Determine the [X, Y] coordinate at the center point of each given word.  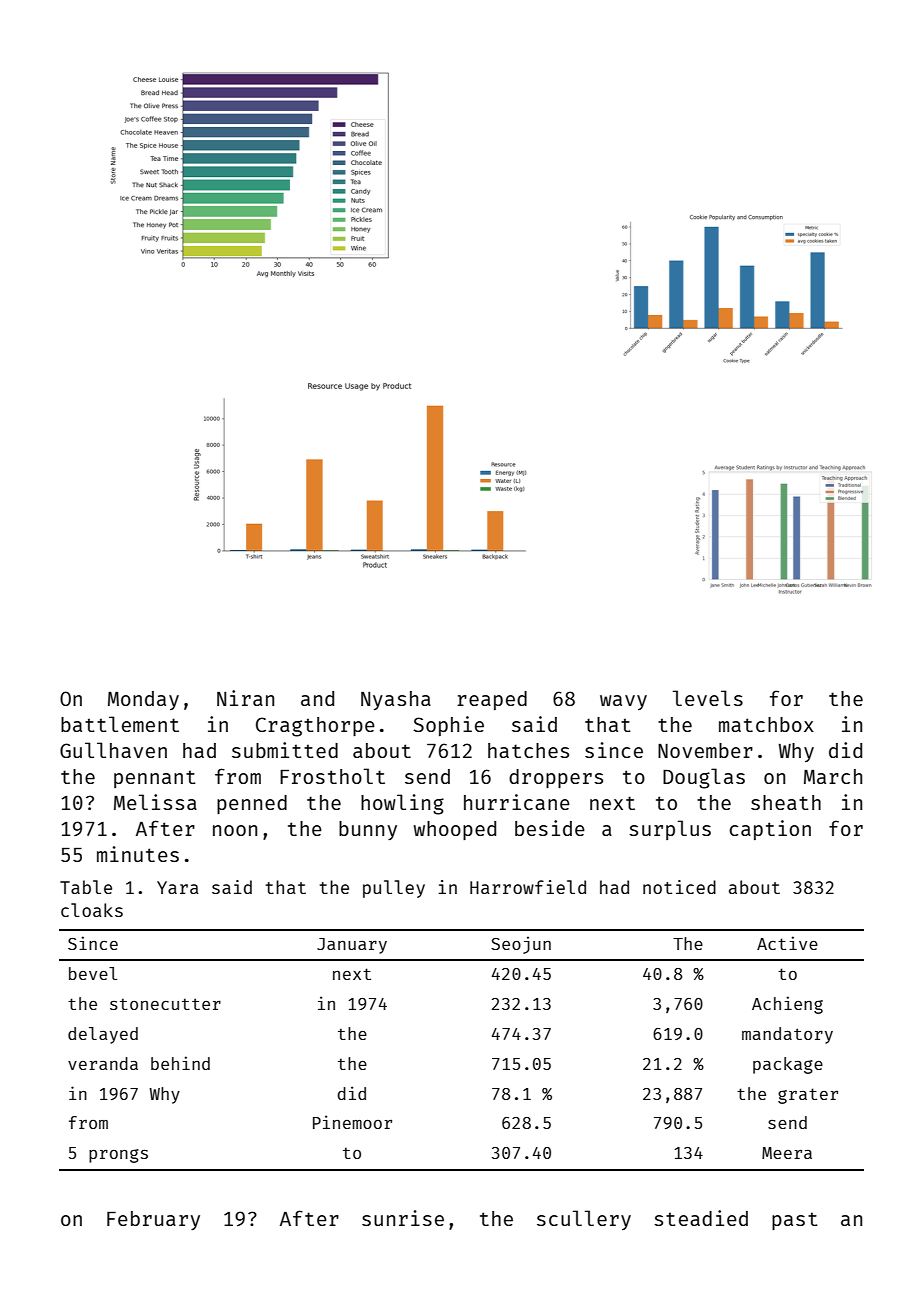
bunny [368, 830]
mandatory [787, 1035]
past [795, 1221]
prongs [118, 1156]
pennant [155, 779]
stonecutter [165, 1004]
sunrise [403, 1218]
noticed [679, 887]
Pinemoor [352, 1122]
